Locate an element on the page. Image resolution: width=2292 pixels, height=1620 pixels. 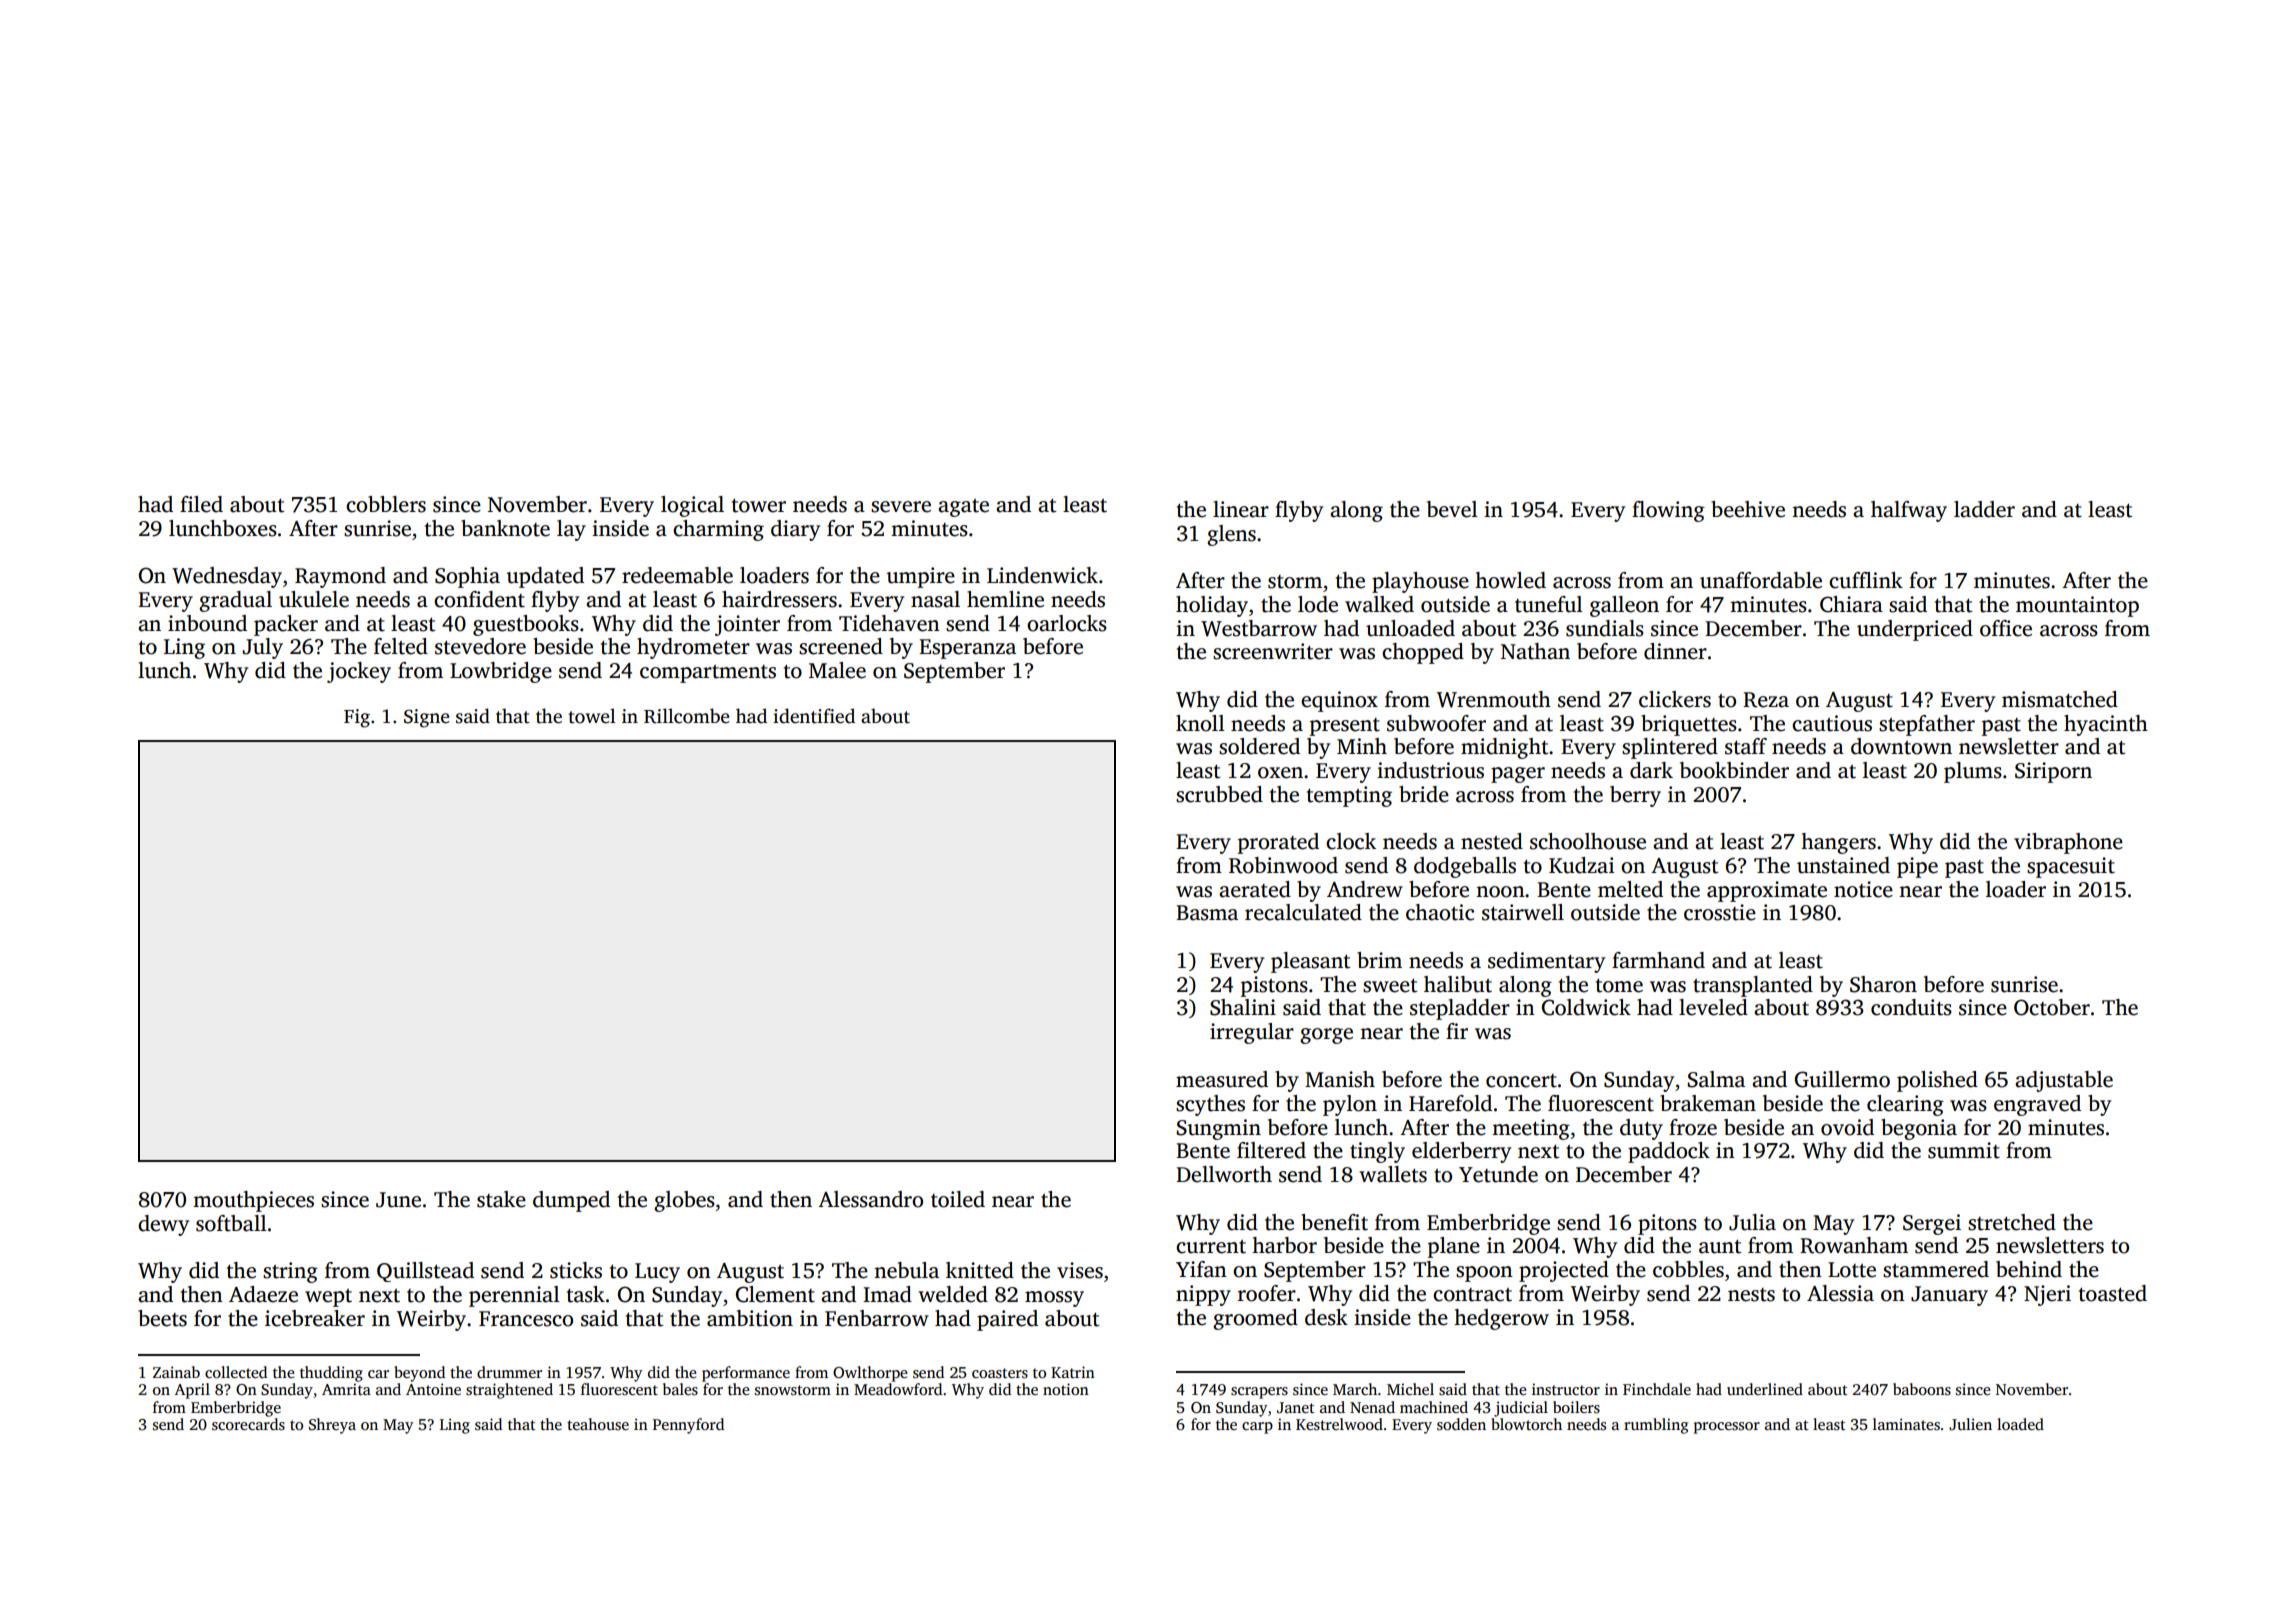
summit is located at coordinates (1964, 1150).
